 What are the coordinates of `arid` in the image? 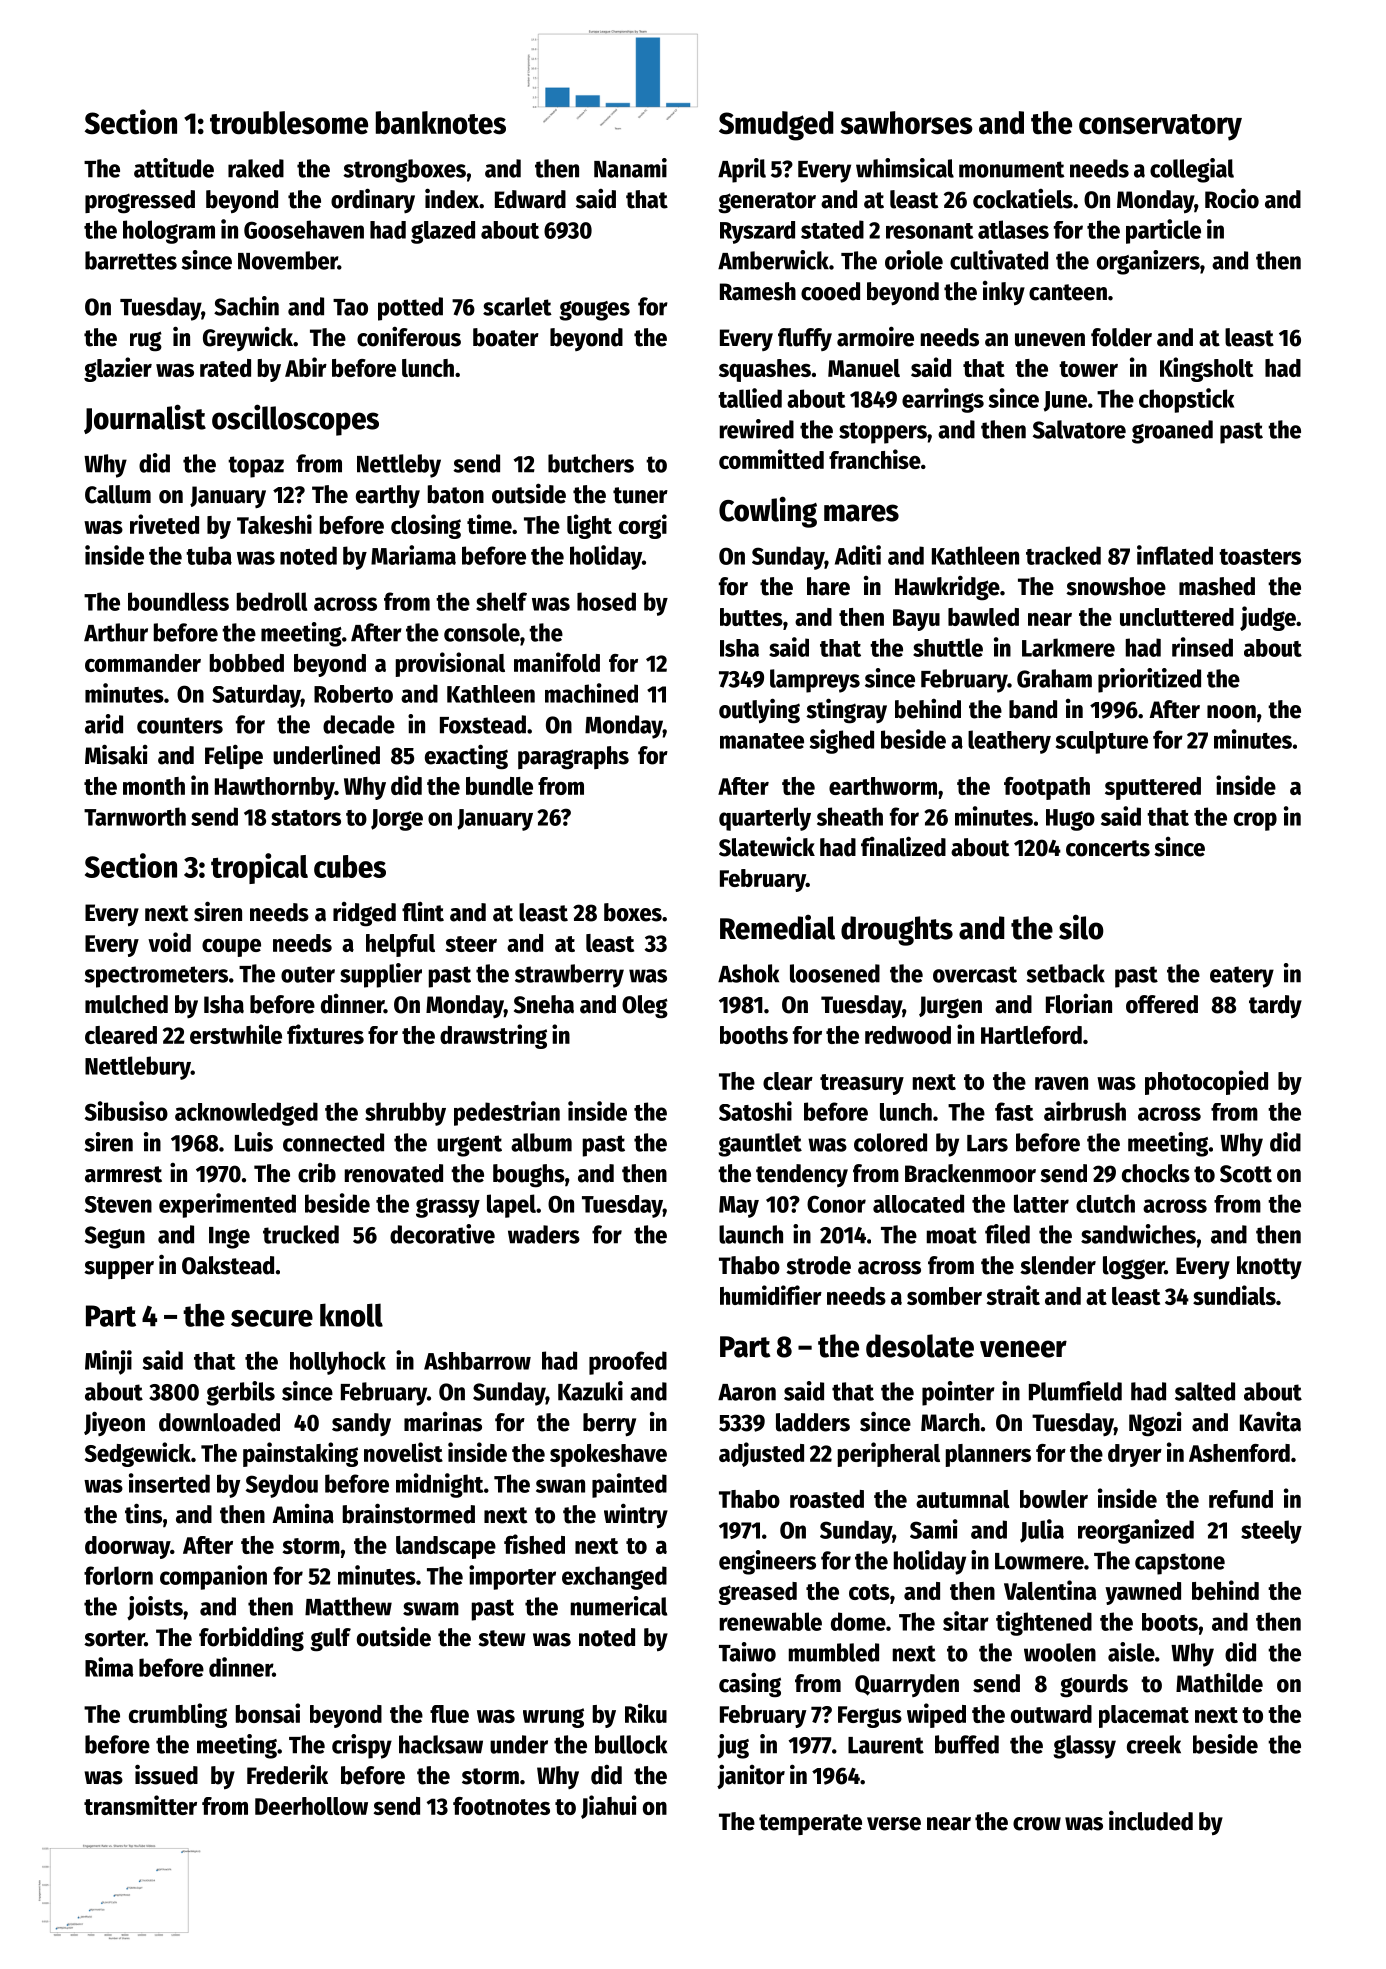 It's located at (104, 724).
